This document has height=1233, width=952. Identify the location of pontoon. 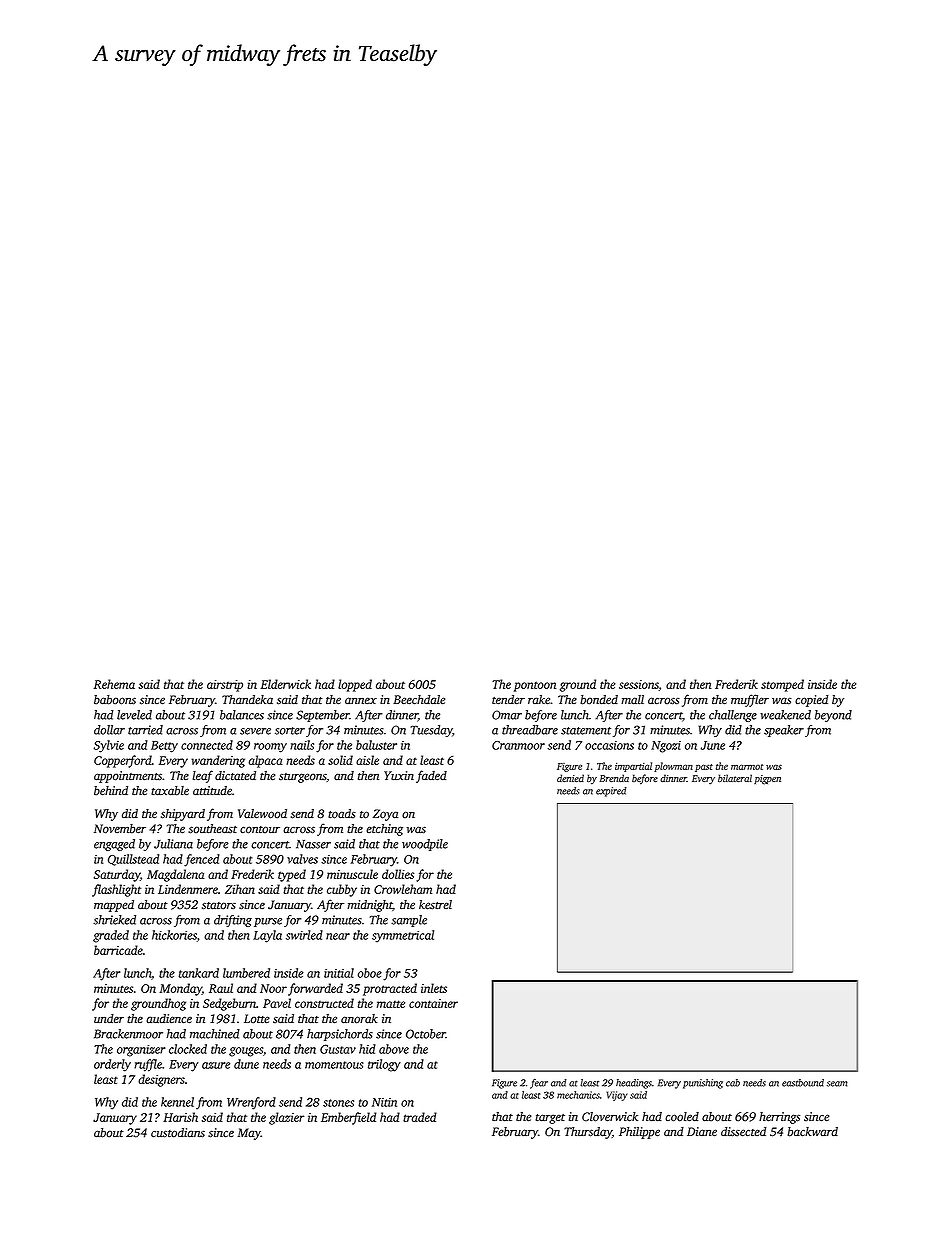
(535, 686).
